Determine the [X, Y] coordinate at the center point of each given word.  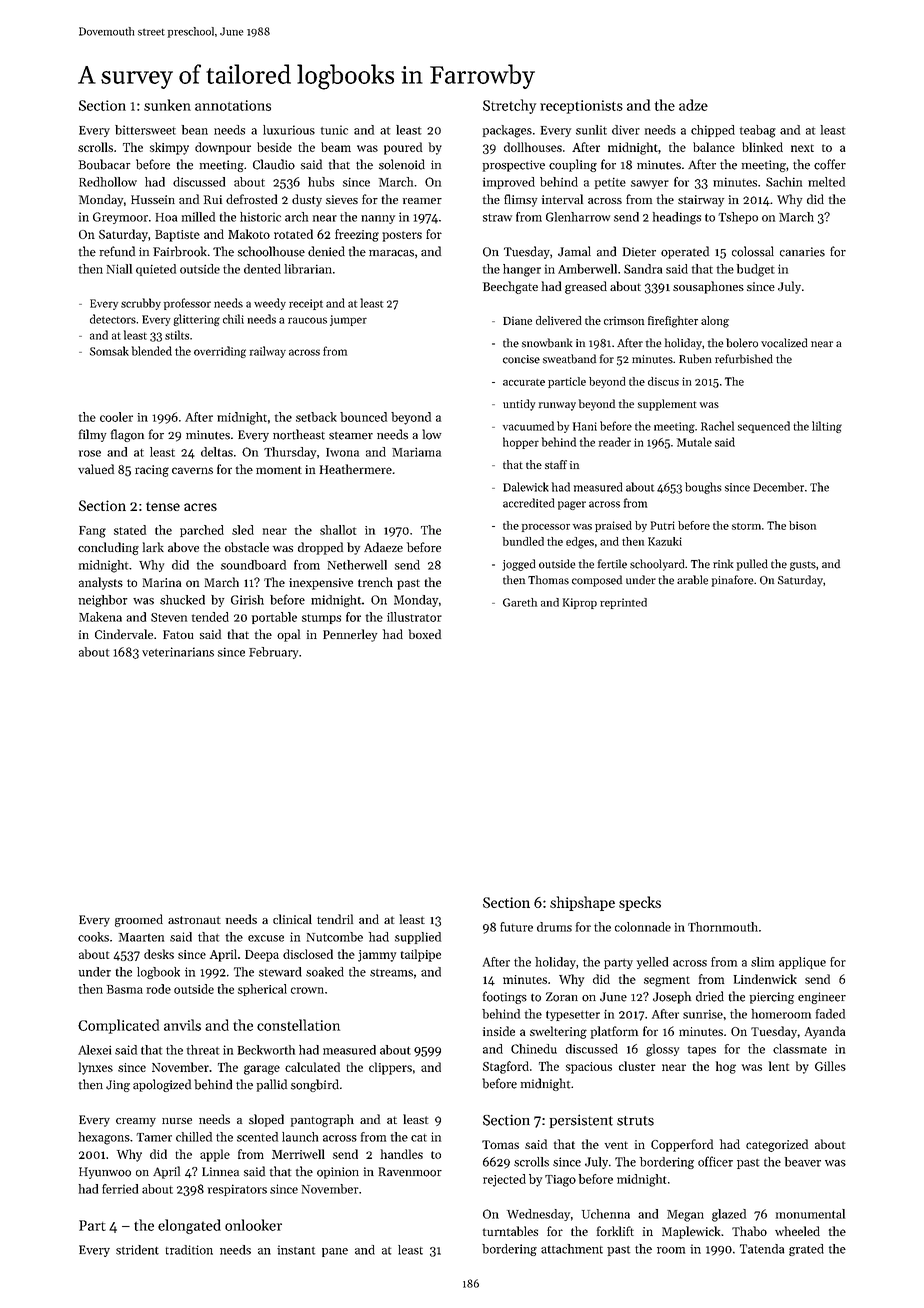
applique [802, 963]
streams [391, 973]
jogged [519, 565]
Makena [100, 617]
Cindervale [124, 634]
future [516, 927]
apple [215, 1155]
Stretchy [509, 106]
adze [693, 105]
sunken [167, 105]
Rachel [717, 426]
